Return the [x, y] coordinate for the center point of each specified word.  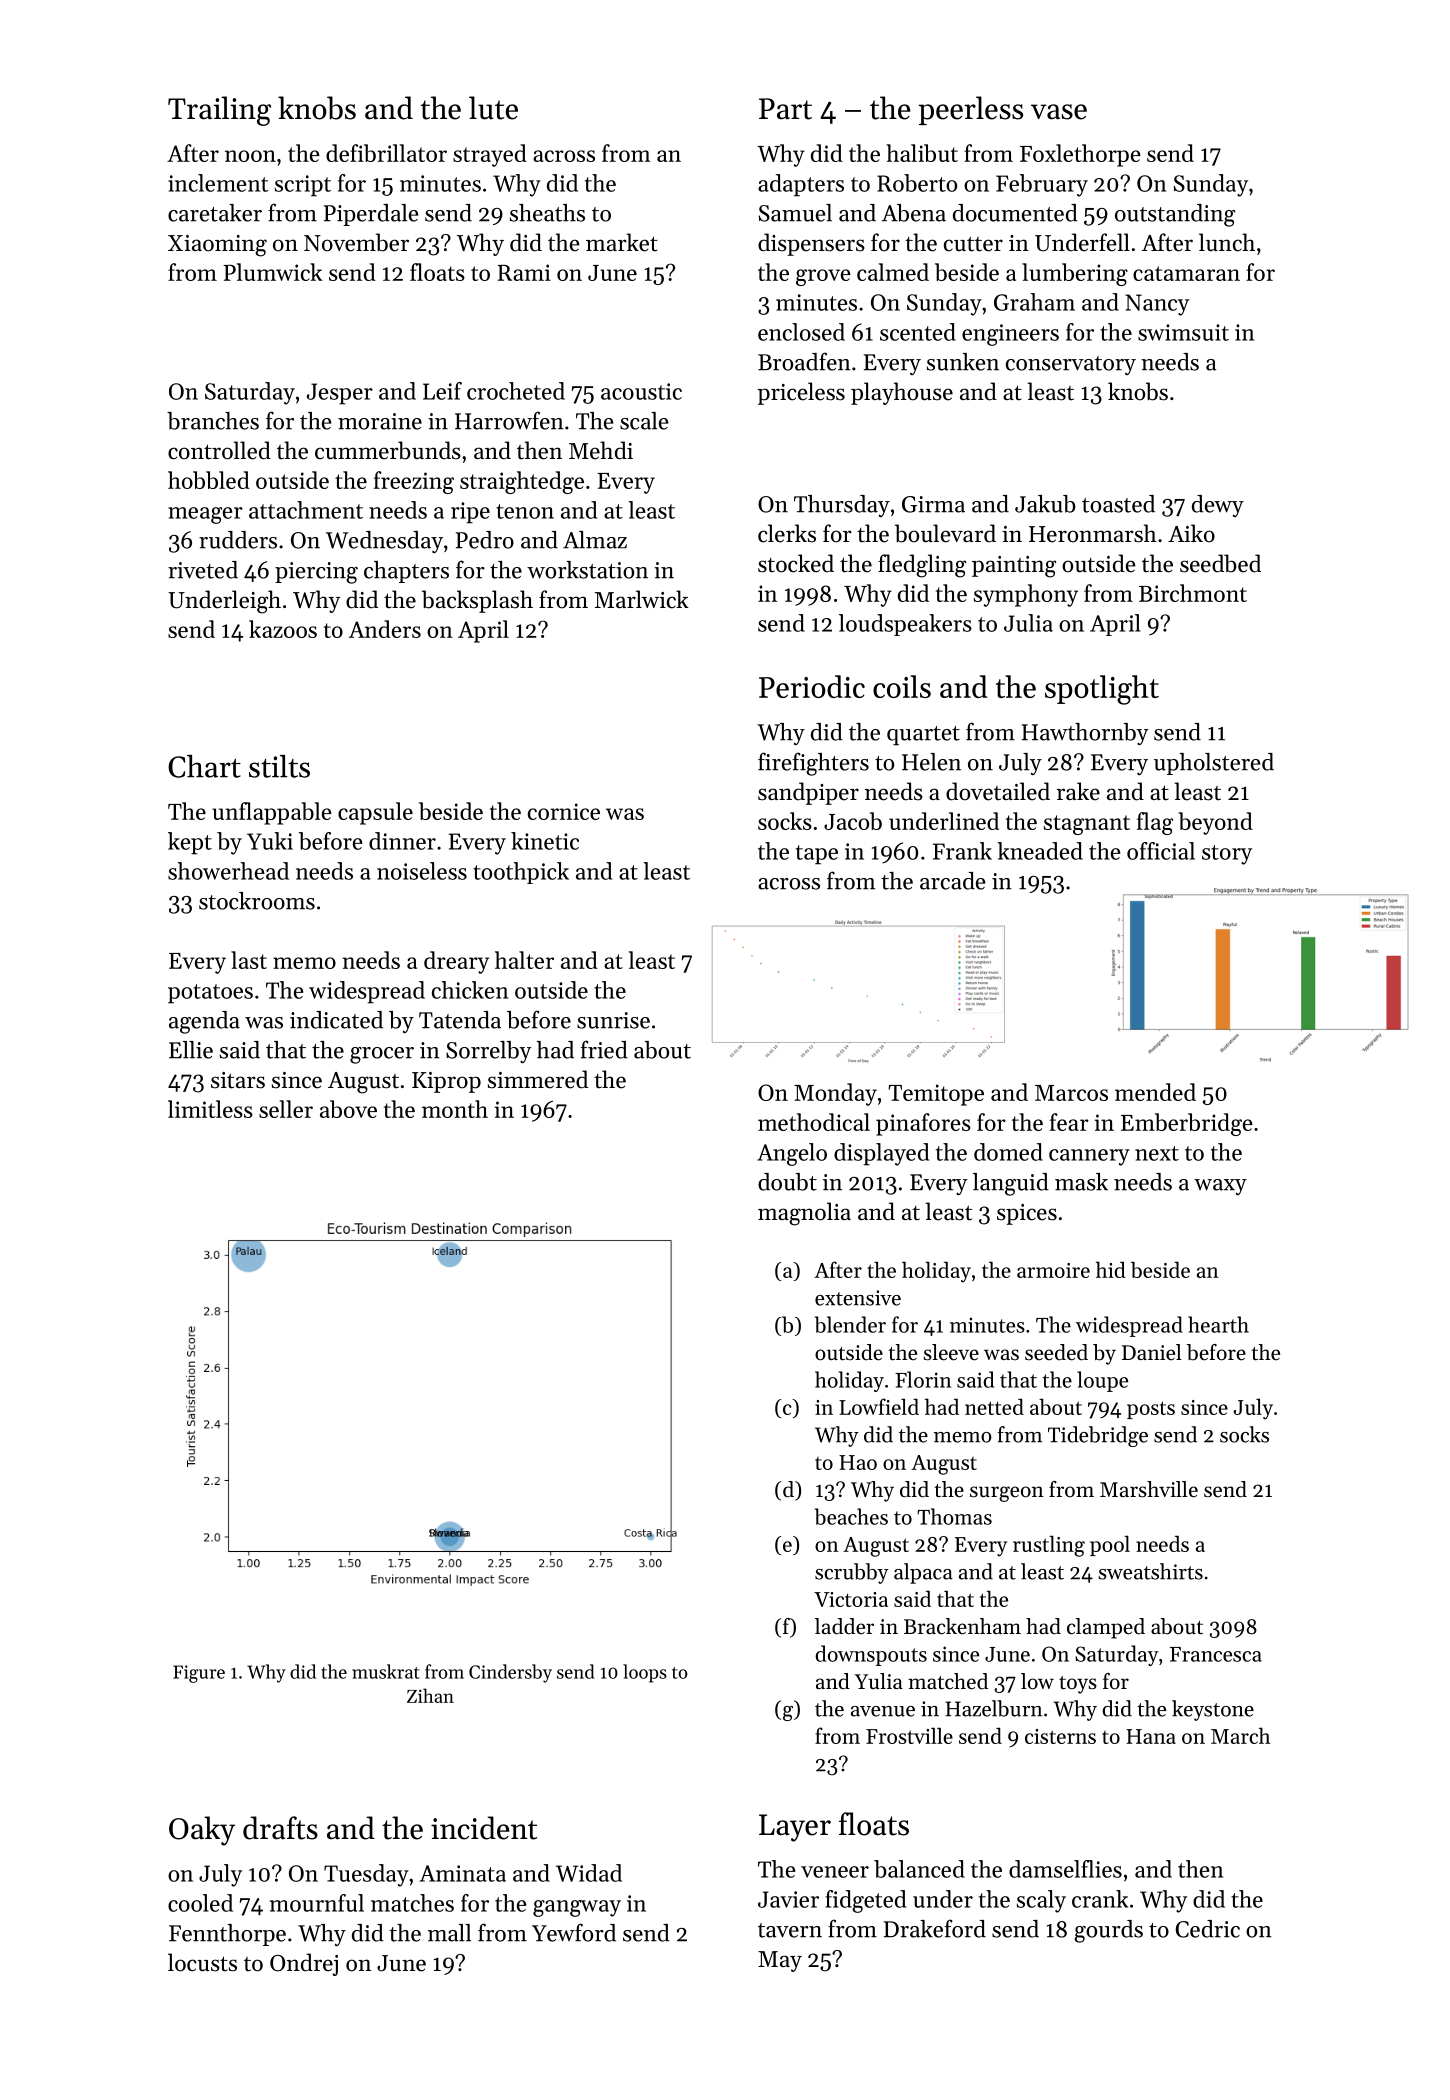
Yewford [574, 1932]
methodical [814, 1122]
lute [493, 108]
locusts [202, 1962]
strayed [490, 155]
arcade [953, 881]
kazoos [283, 629]
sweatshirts [1150, 1571]
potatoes [210, 994]
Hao [858, 1462]
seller [286, 1109]
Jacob [853, 821]
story [1227, 855]
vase [1059, 112]
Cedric [1207, 1929]
